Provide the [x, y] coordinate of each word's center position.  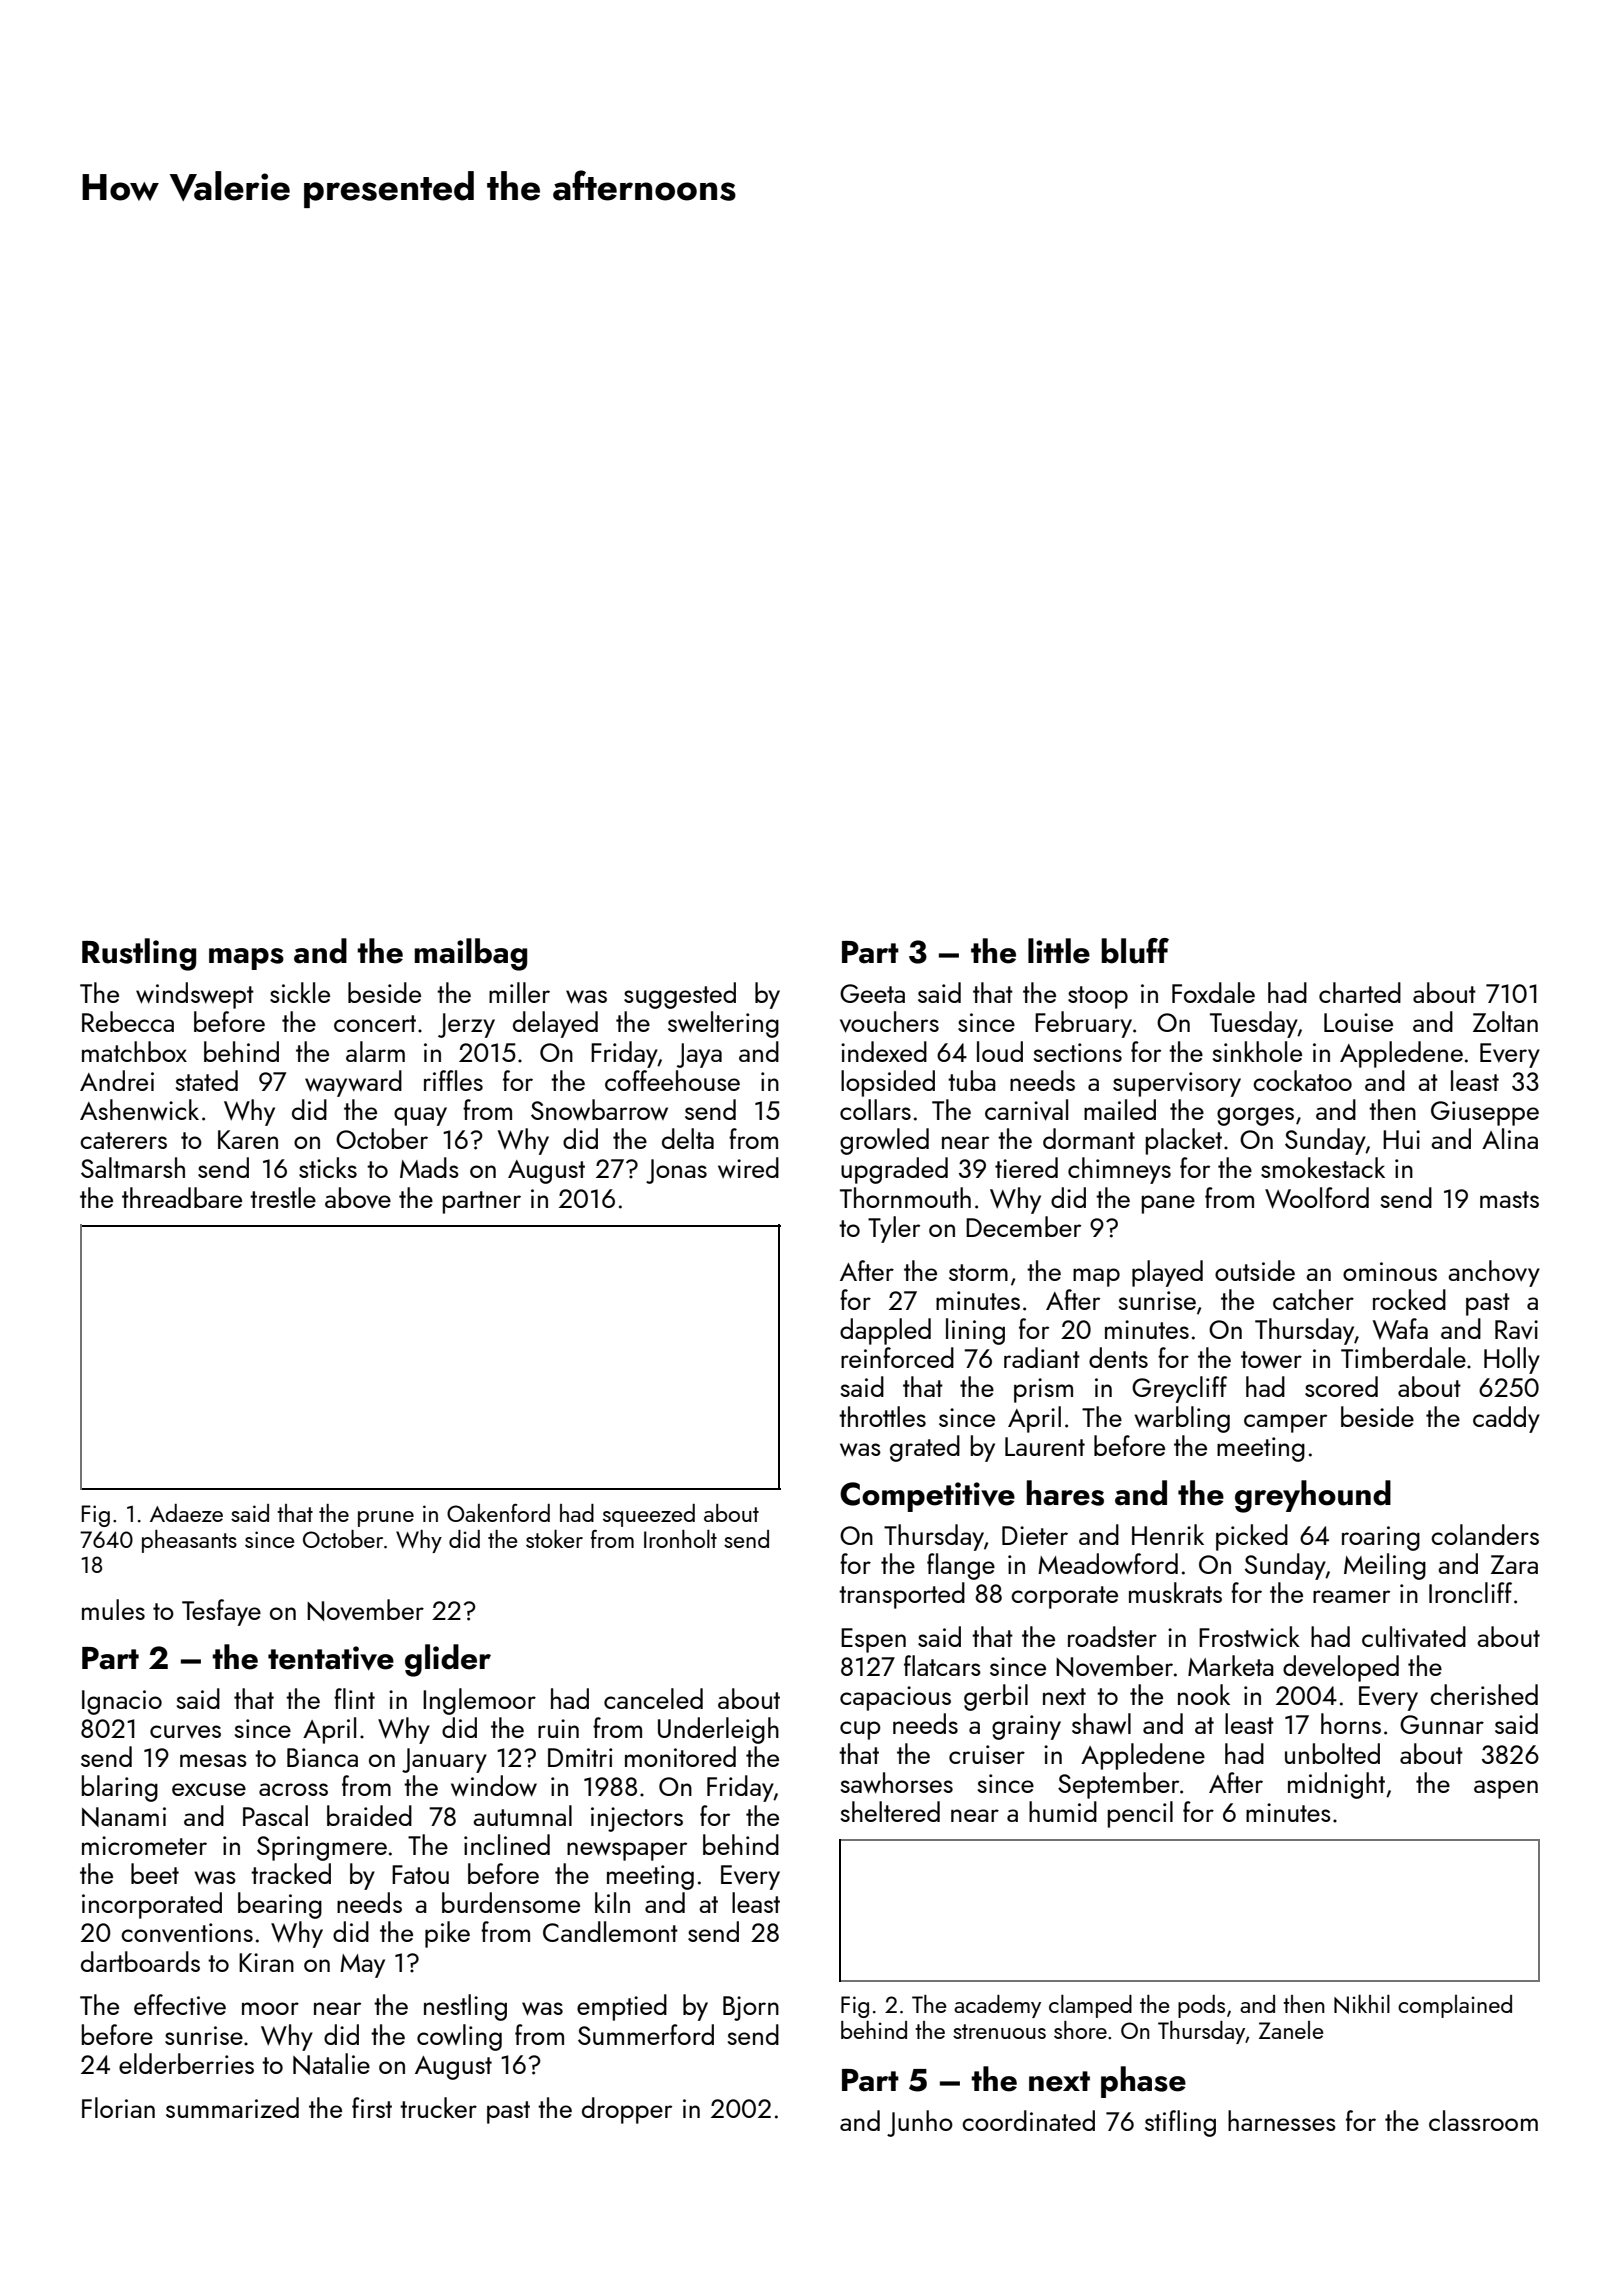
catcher [1313, 1299]
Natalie [331, 2064]
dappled [885, 1331]
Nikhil [1362, 2004]
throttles [882, 1416]
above [358, 1197]
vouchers [889, 1022]
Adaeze [186, 1513]
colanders [1485, 1534]
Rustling [139, 954]
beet [155, 1873]
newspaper [627, 1851]
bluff [1135, 951]
